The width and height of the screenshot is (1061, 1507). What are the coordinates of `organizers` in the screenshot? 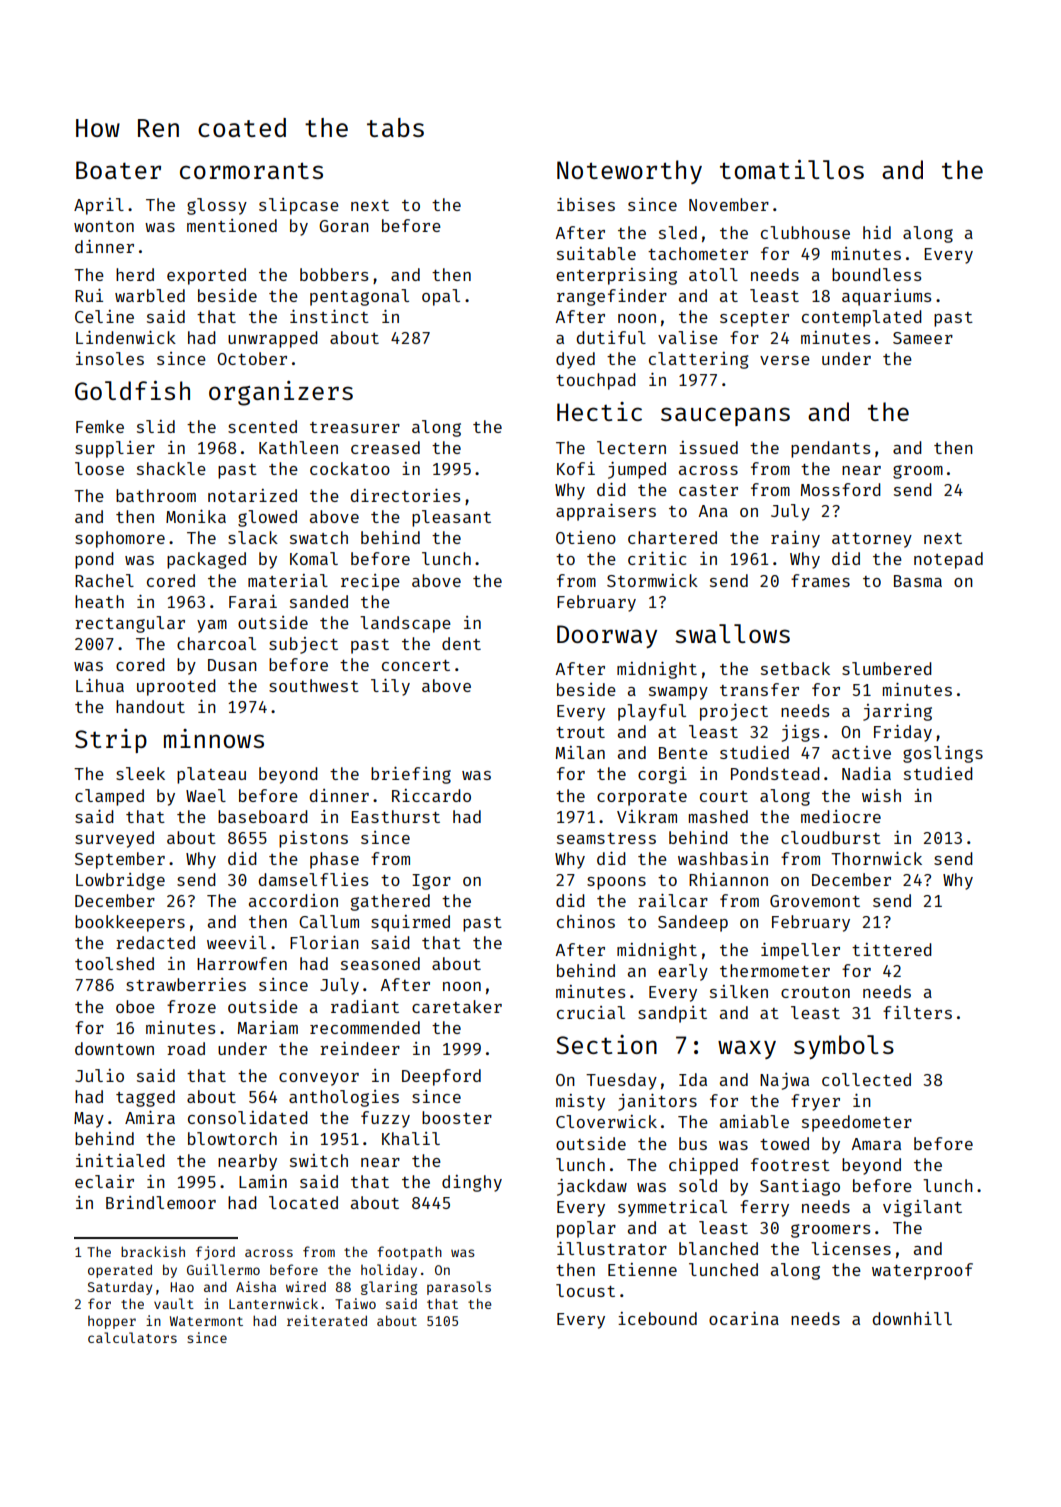 It's located at (281, 393).
